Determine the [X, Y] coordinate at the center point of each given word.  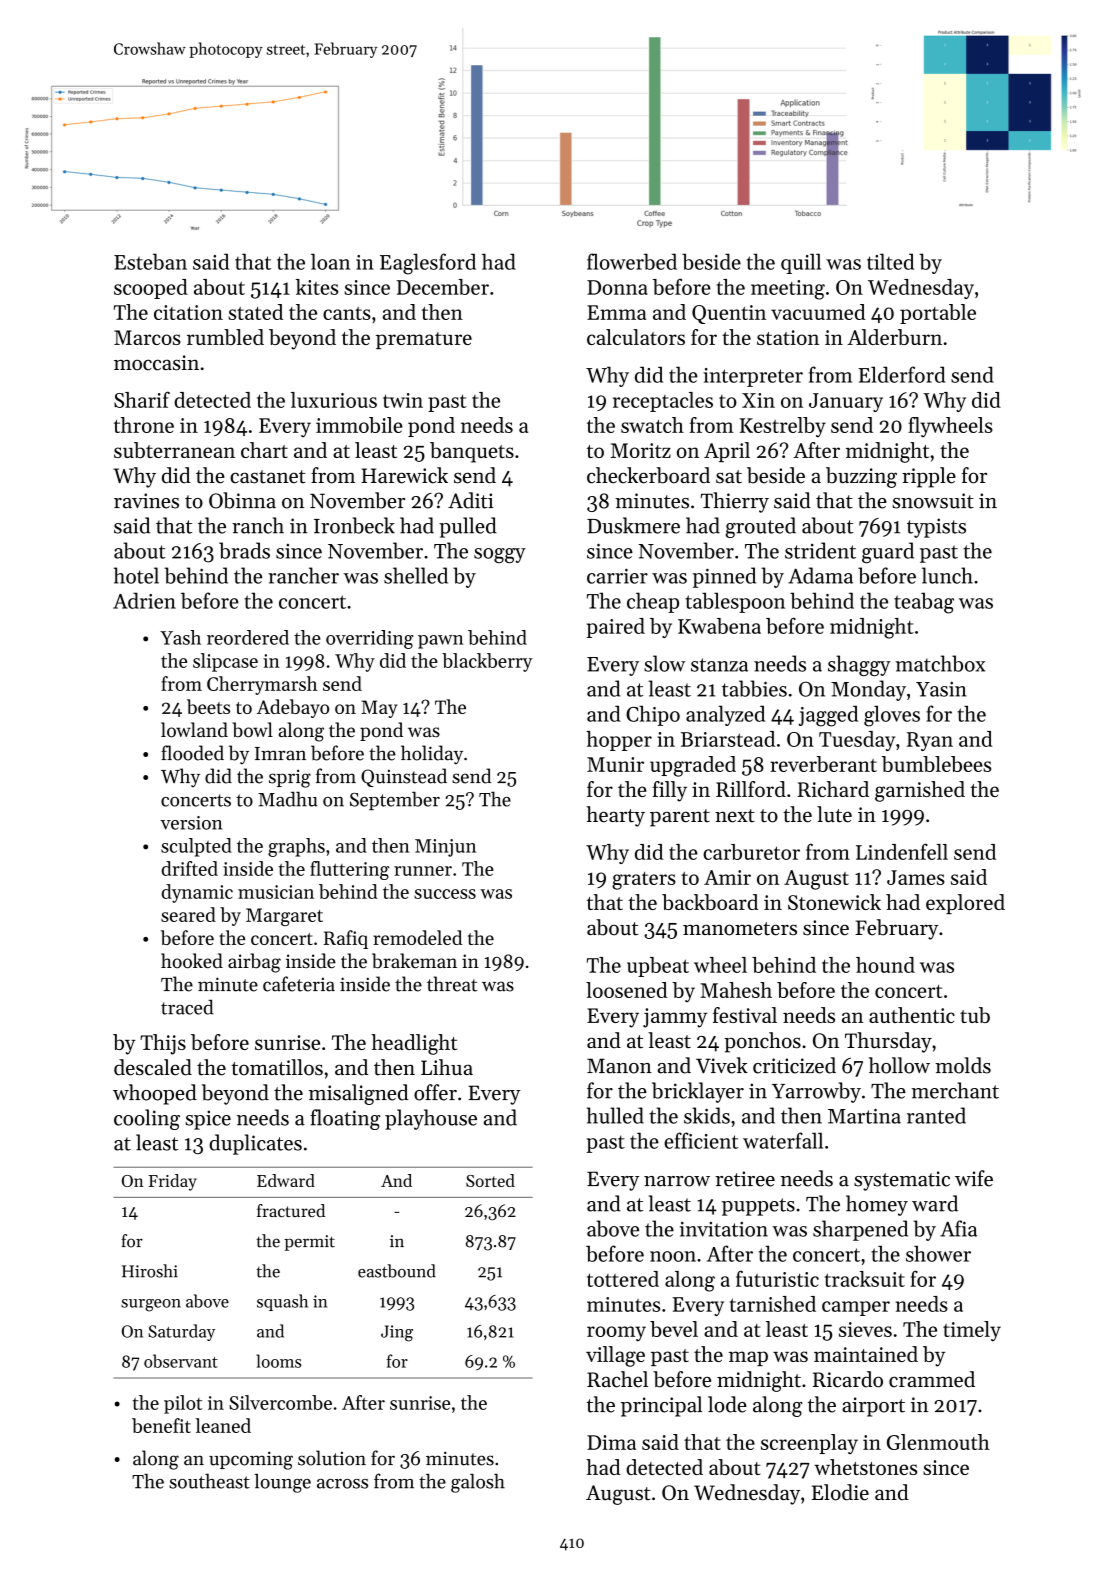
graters [644, 881]
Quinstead [404, 777]
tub [975, 1015]
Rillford [751, 789]
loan [330, 261]
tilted [890, 261]
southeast [209, 1481]
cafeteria [299, 984]
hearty [615, 816]
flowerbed [632, 261]
